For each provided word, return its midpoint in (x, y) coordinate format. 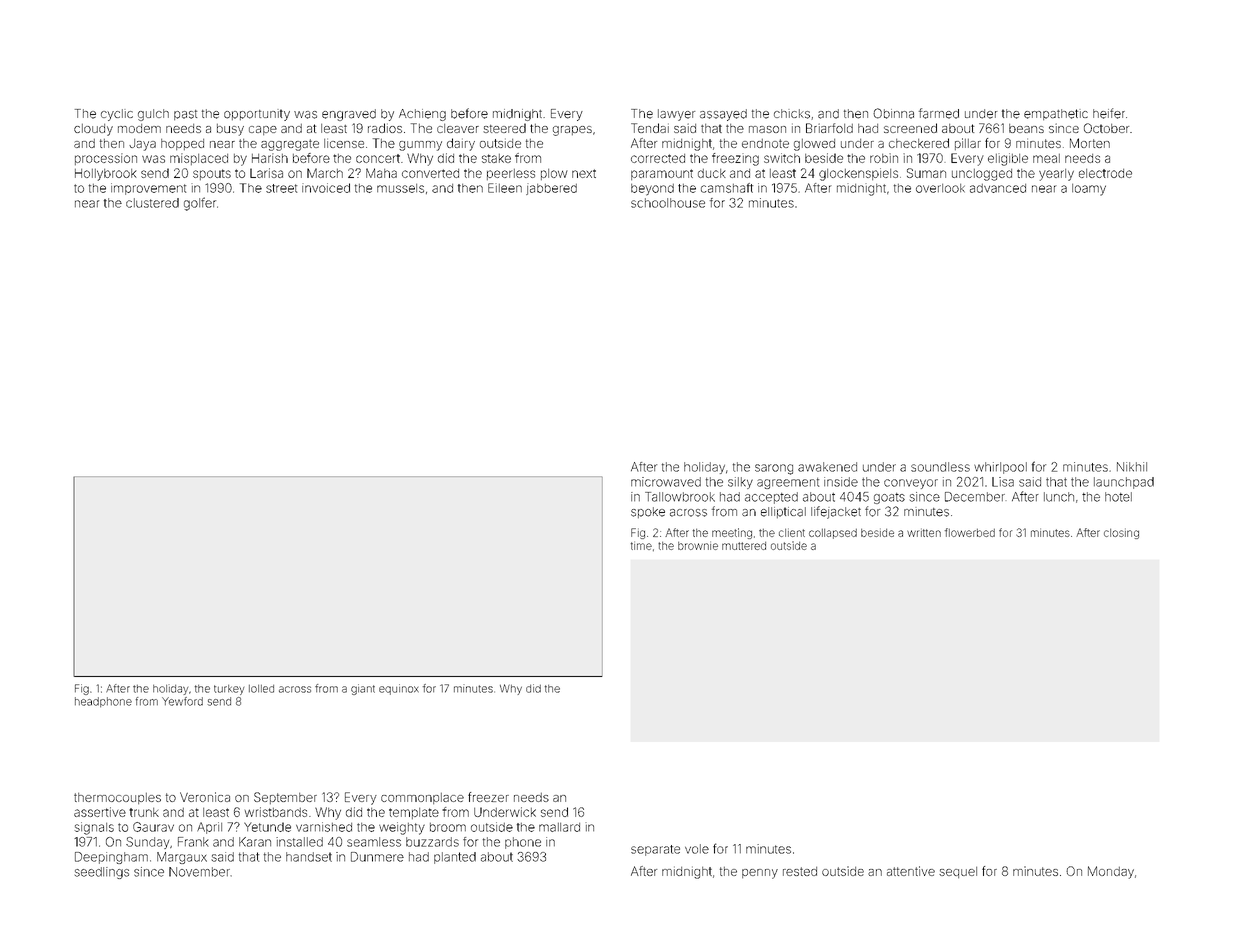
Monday (1111, 872)
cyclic (117, 115)
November (199, 872)
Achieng (422, 115)
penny (760, 874)
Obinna (893, 113)
